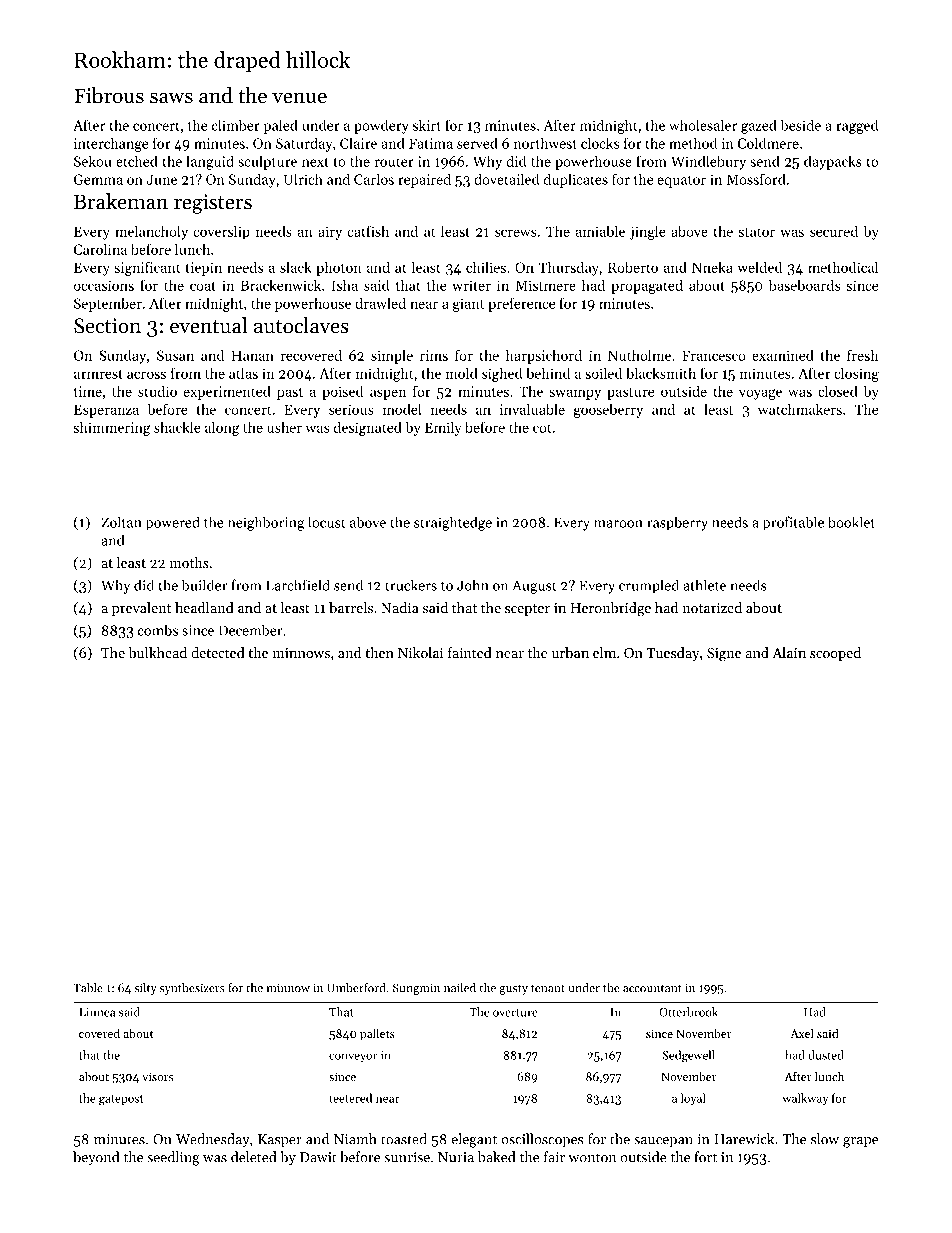 Image resolution: width=952 pixels, height=1233 pixels. Describe the element at coordinates (192, 989) in the document. I see `synthesizers` at that location.
